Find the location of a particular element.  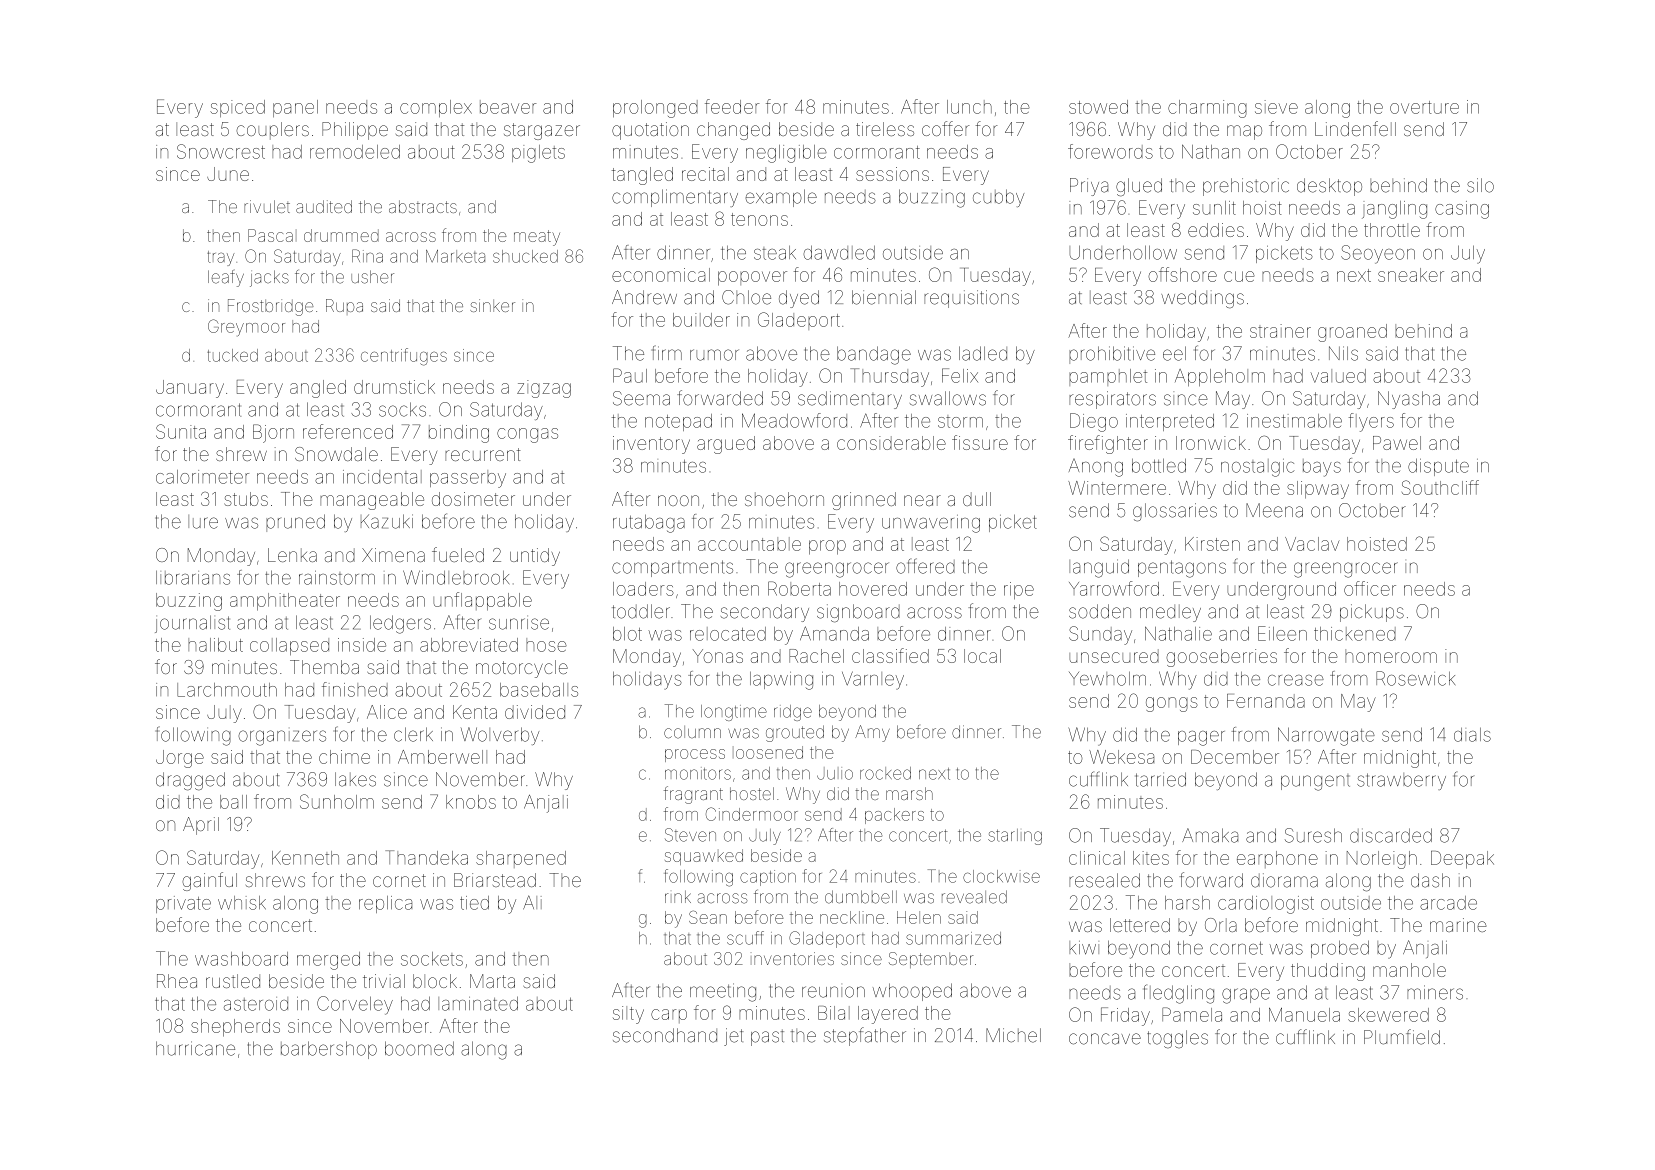

spiced is located at coordinates (237, 108).
